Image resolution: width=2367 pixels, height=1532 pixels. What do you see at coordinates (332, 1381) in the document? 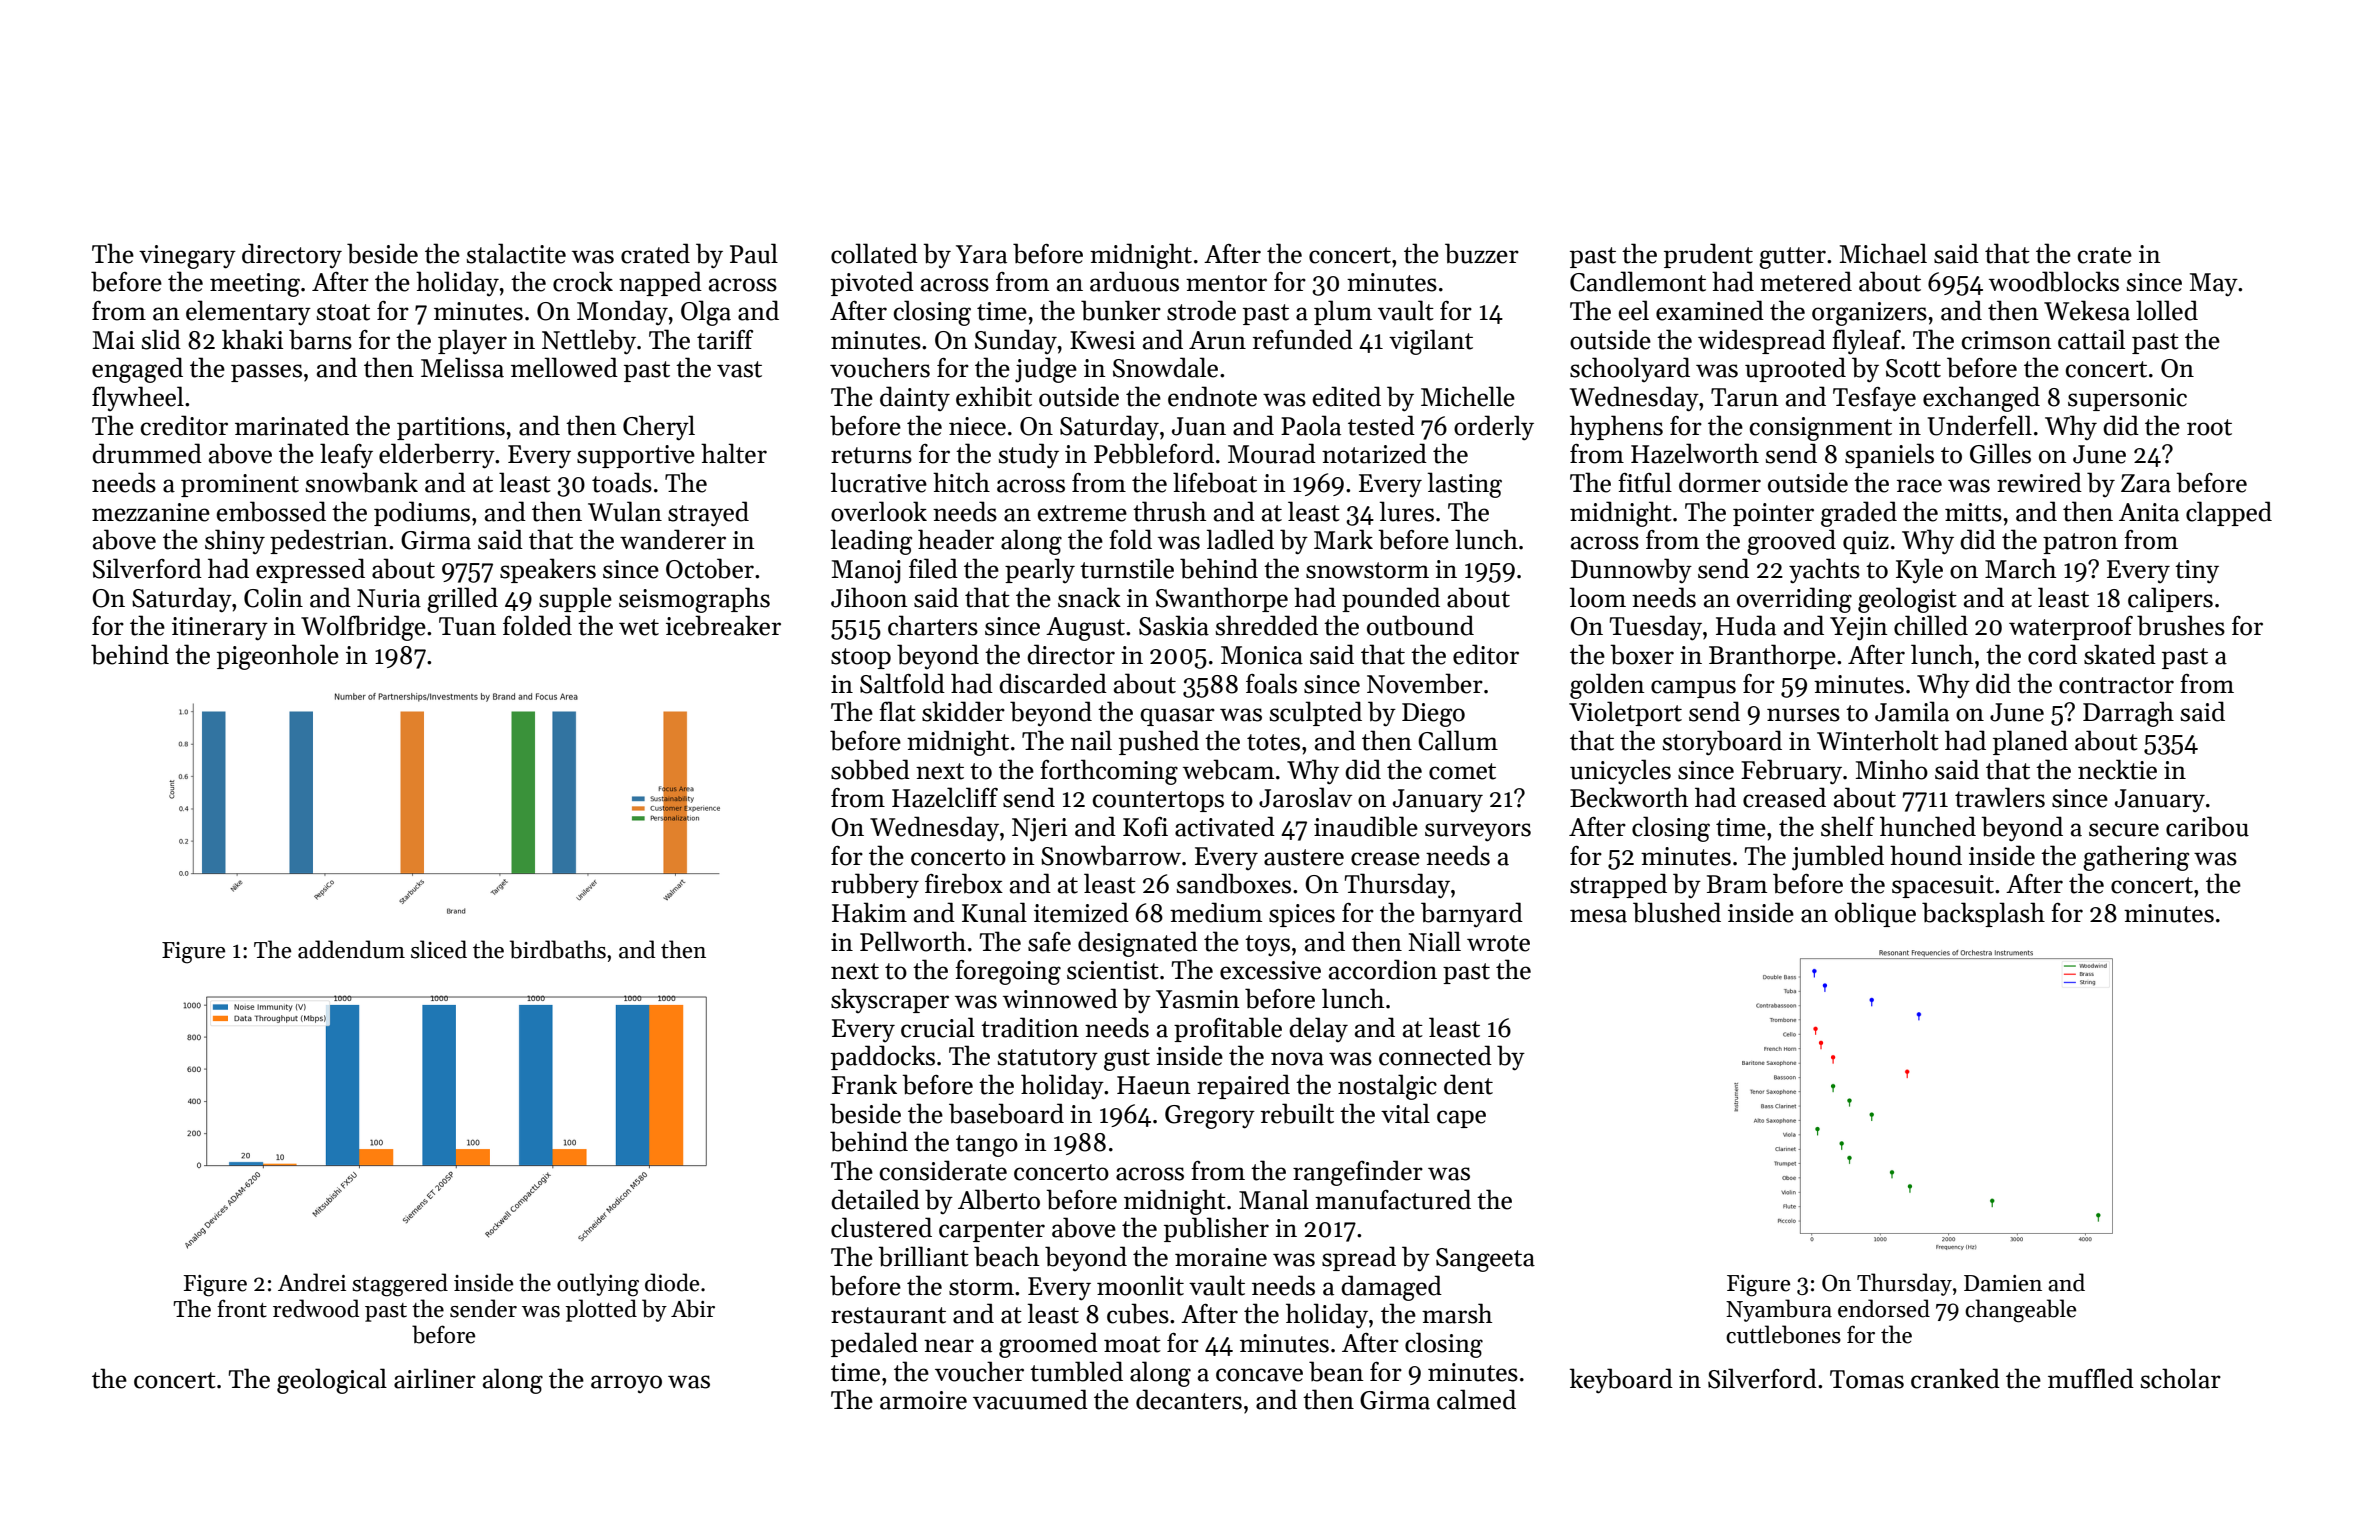
I see `geological` at bounding box center [332, 1381].
